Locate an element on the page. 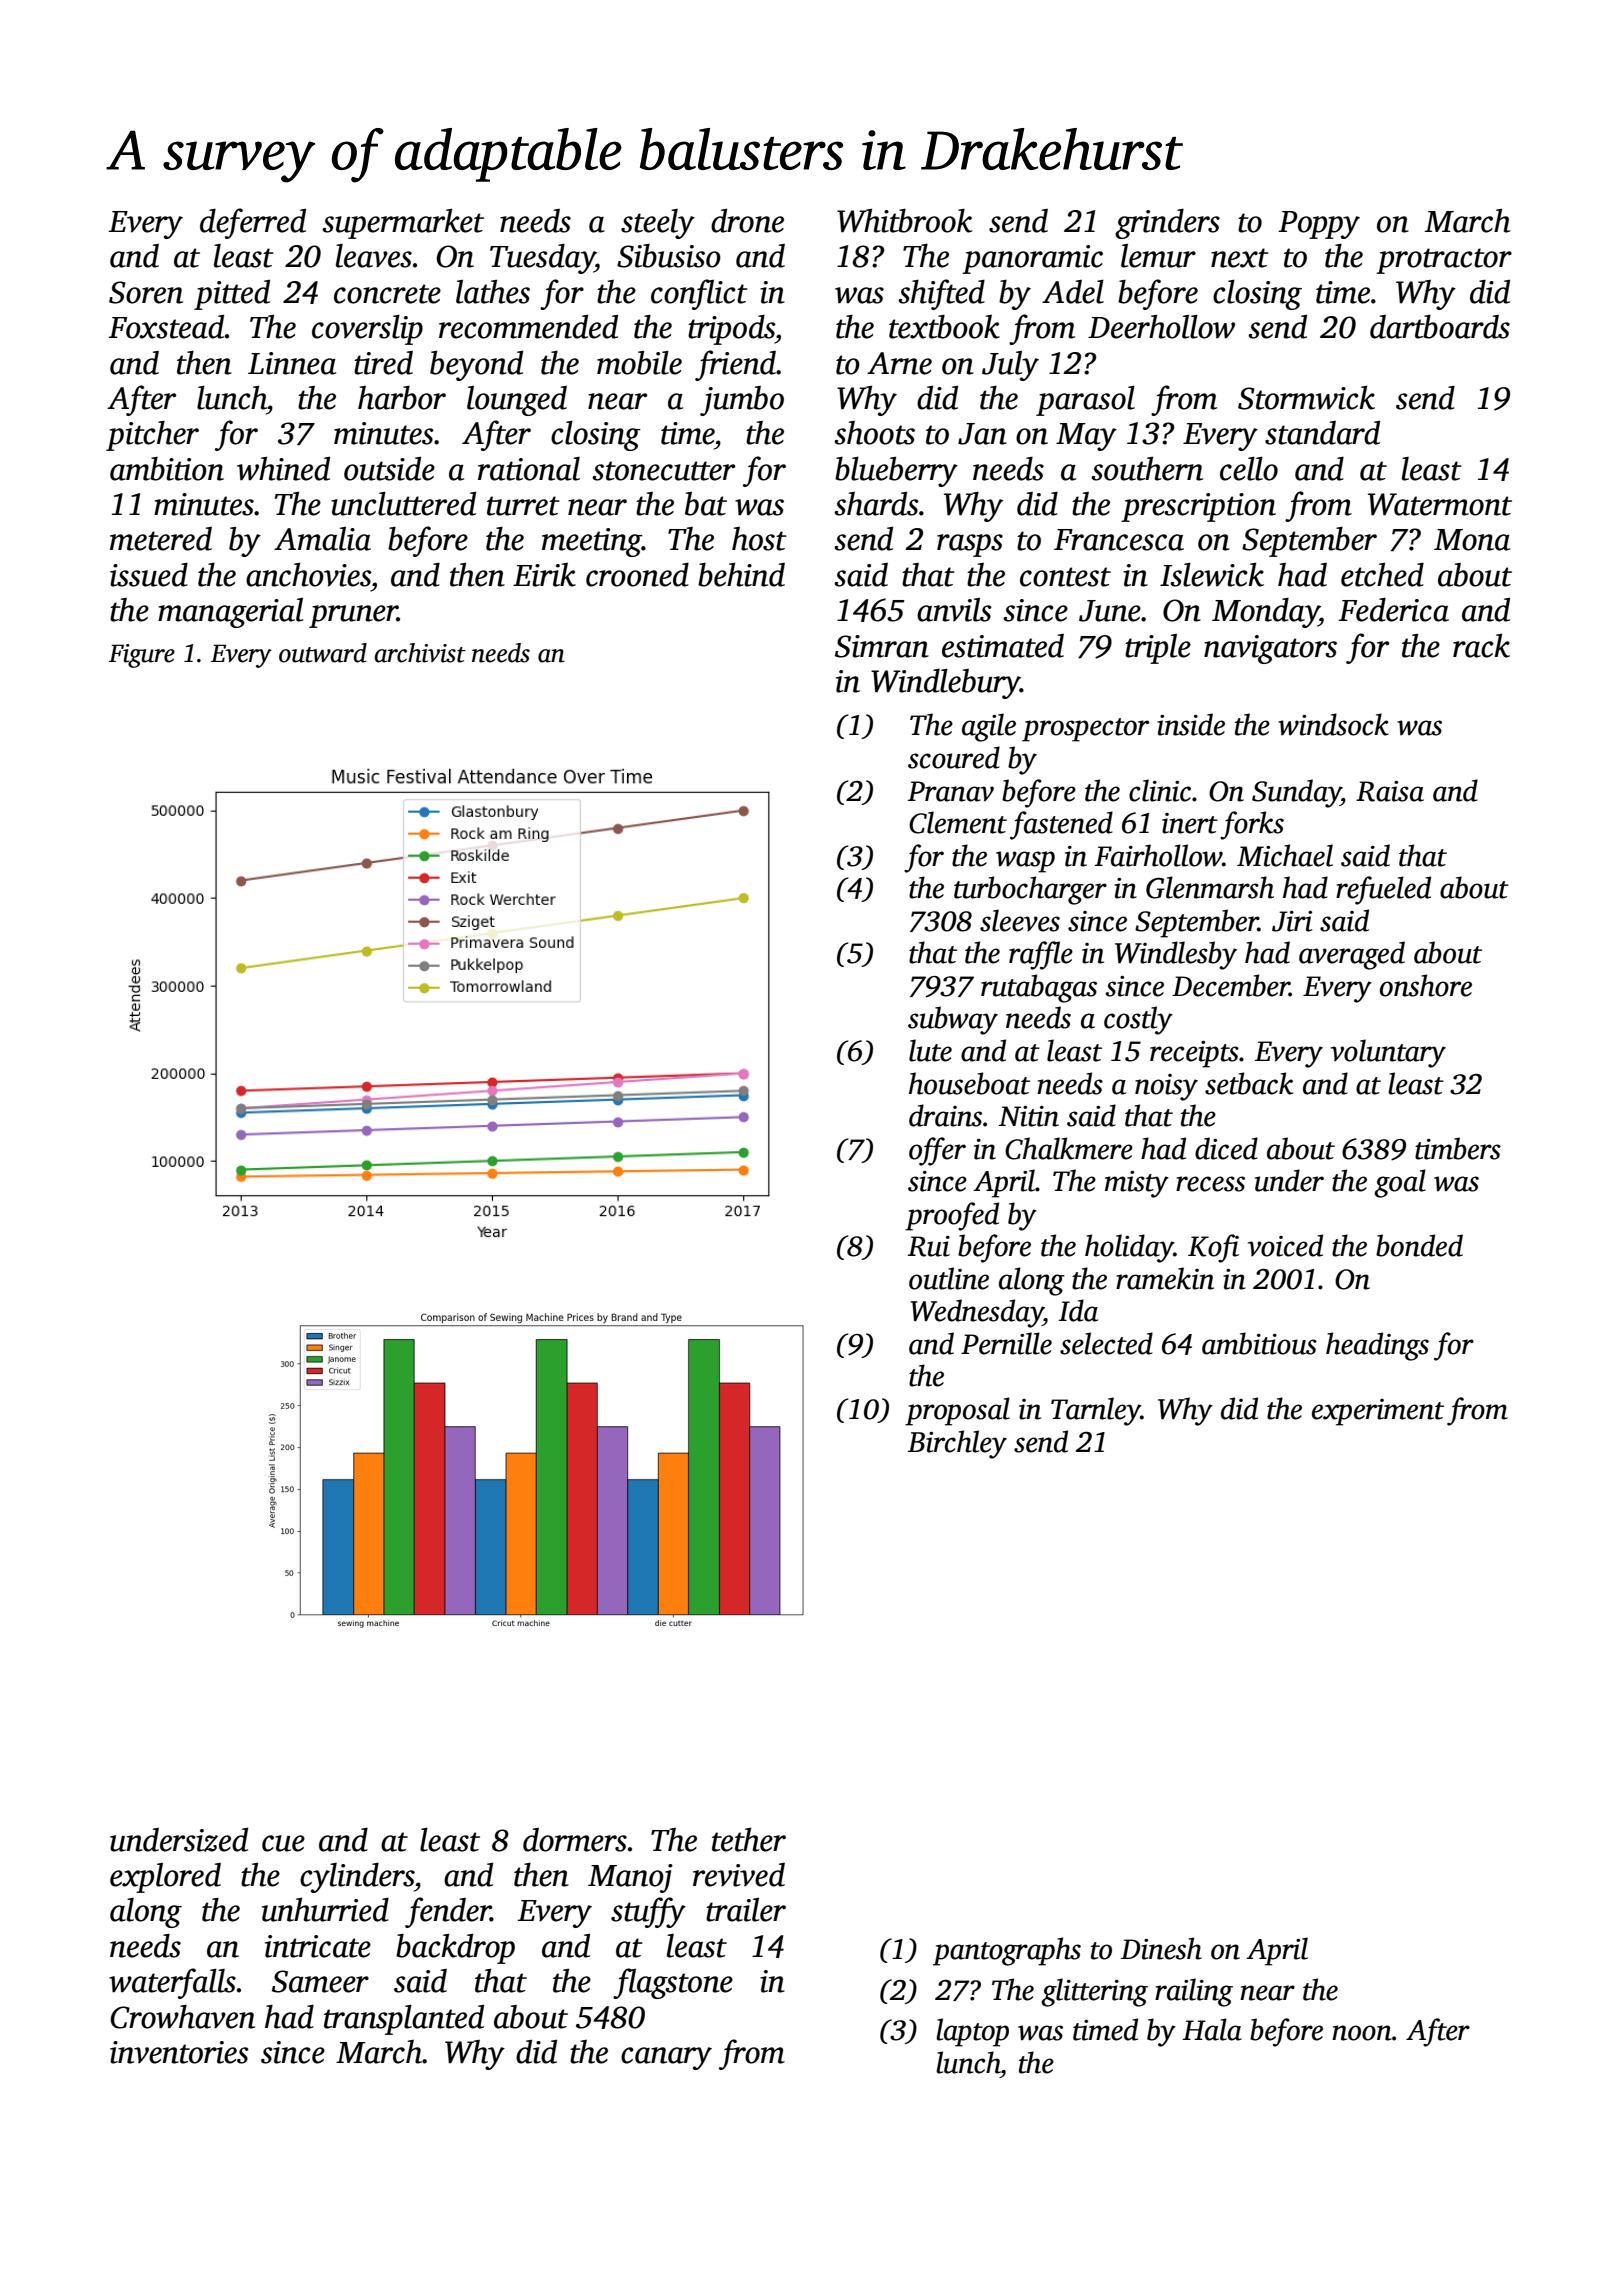 This page has width=1620, height=2292. trailer is located at coordinates (746, 1910).
